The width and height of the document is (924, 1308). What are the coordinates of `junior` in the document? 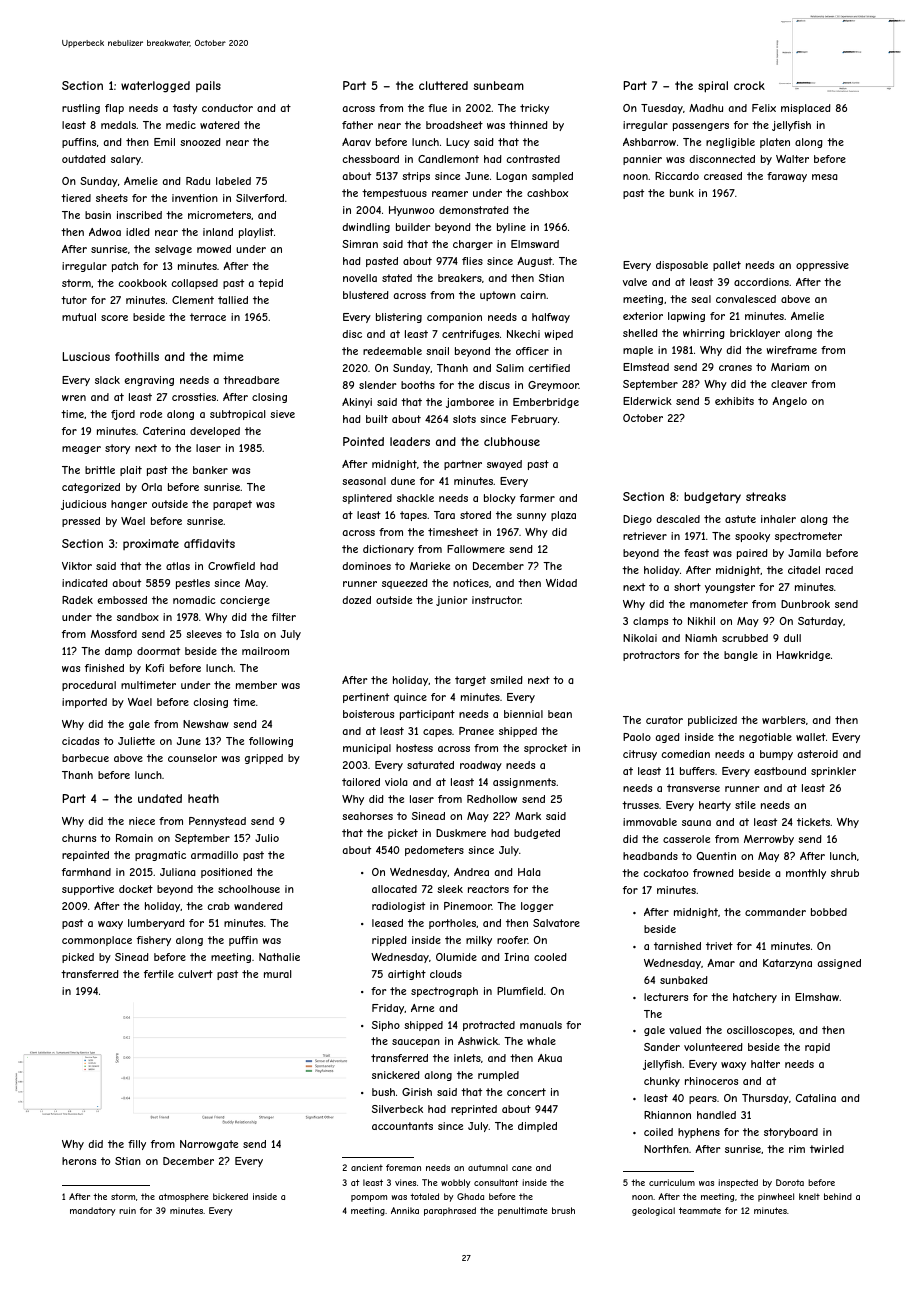 It's located at (451, 601).
